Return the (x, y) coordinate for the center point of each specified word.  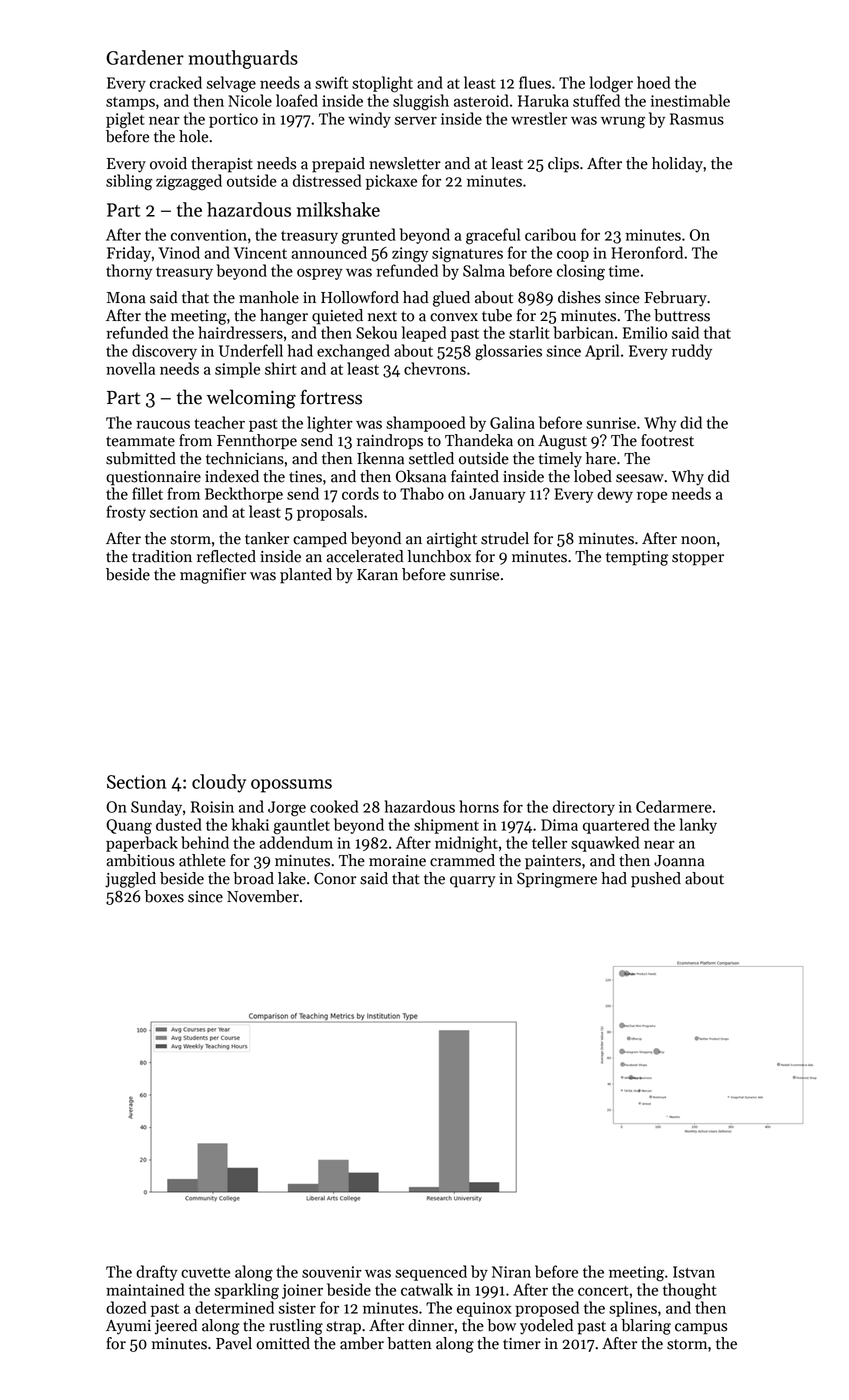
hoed (653, 82)
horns (479, 806)
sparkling (247, 1291)
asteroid (481, 100)
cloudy (219, 783)
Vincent (260, 253)
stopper (698, 559)
